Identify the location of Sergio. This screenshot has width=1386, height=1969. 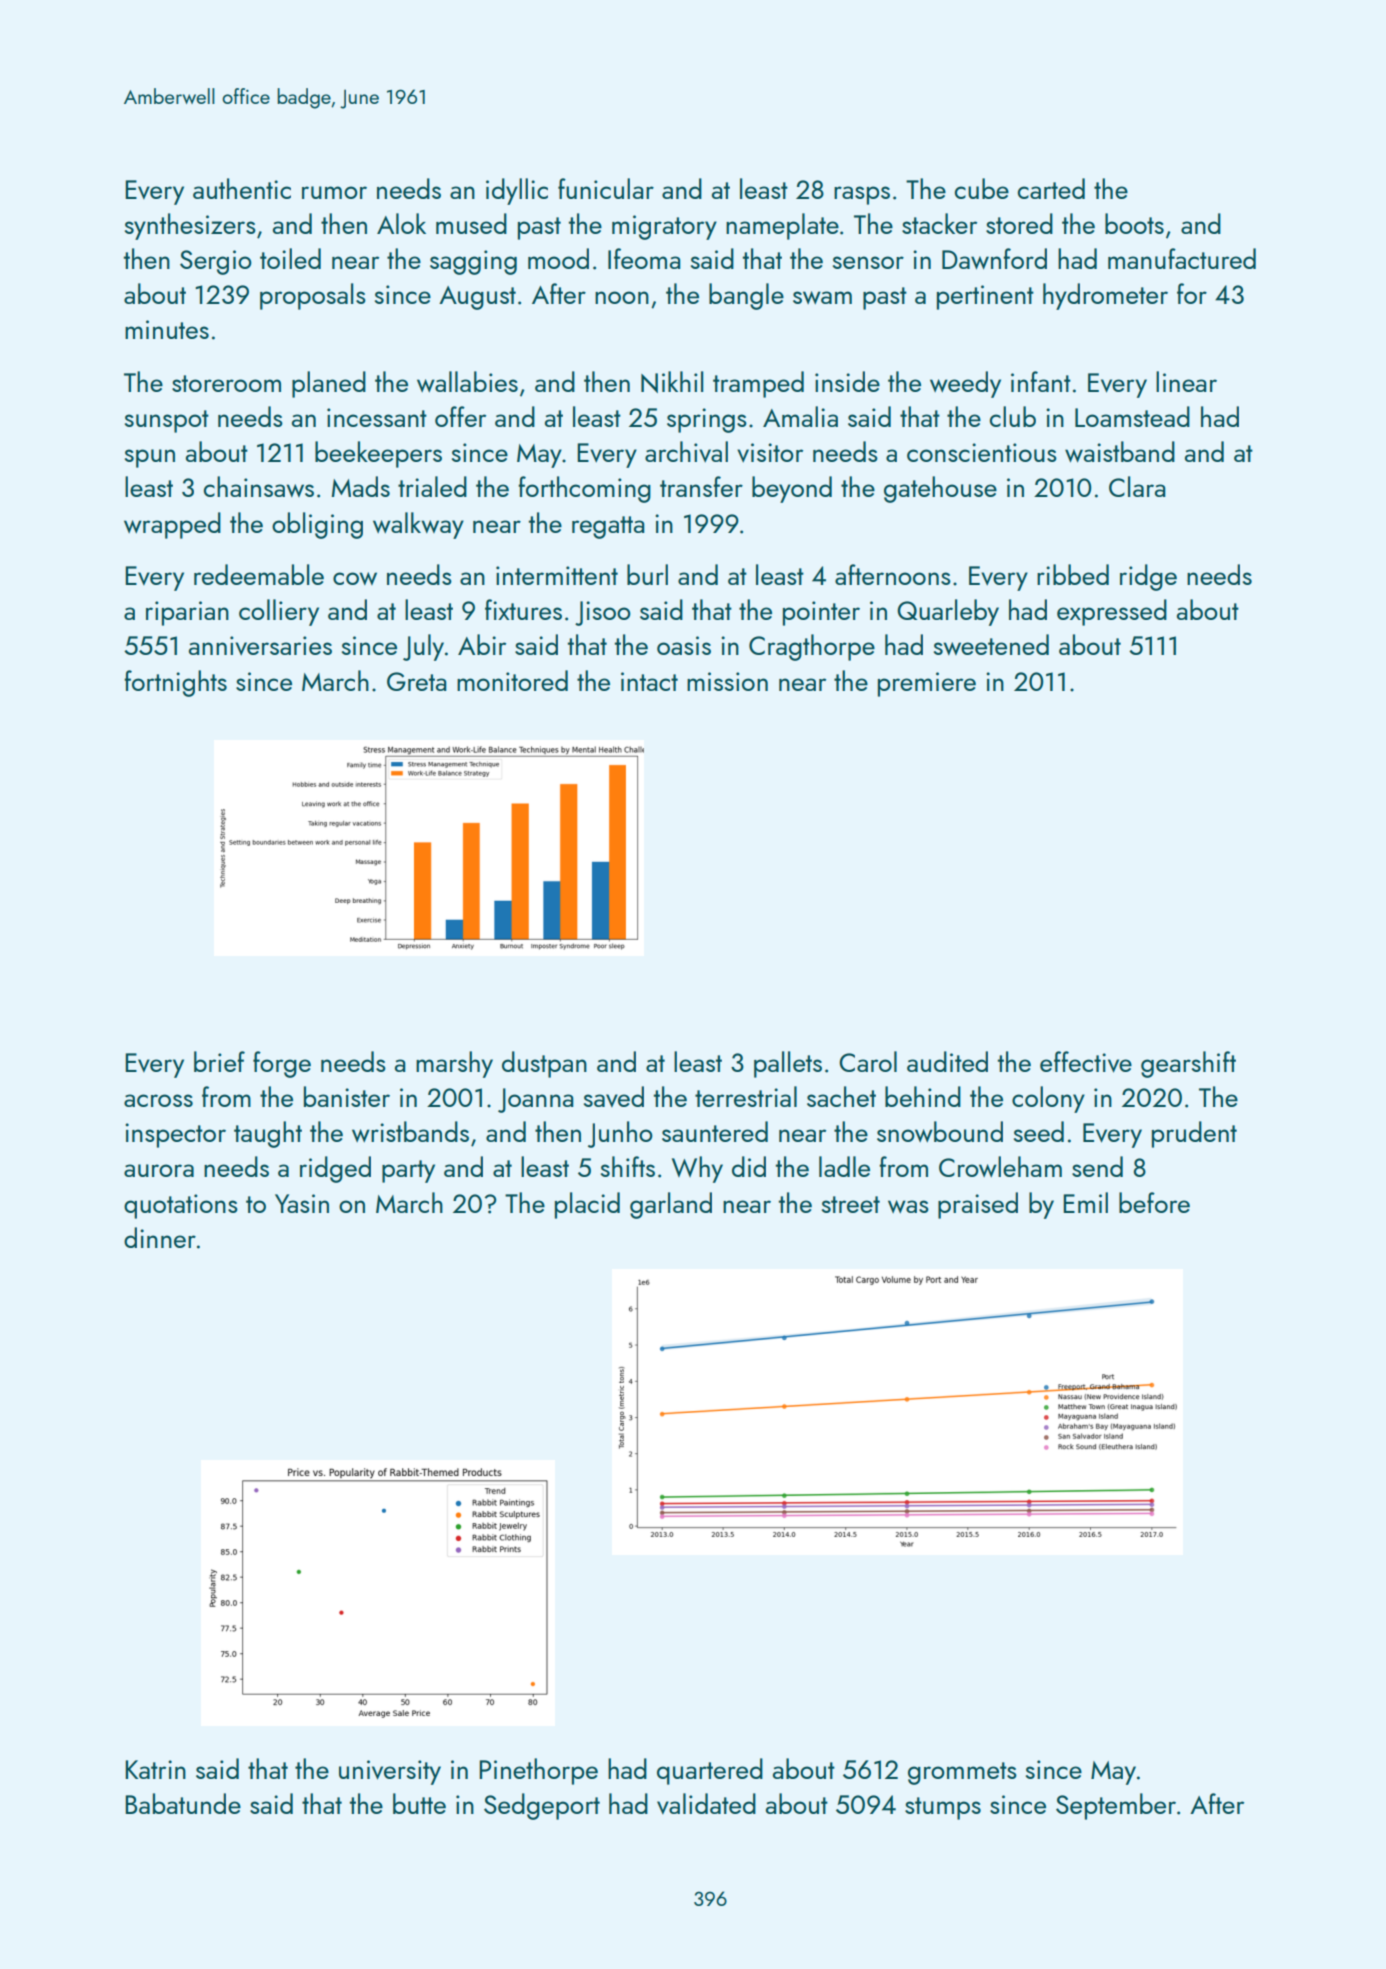
(216, 262).
